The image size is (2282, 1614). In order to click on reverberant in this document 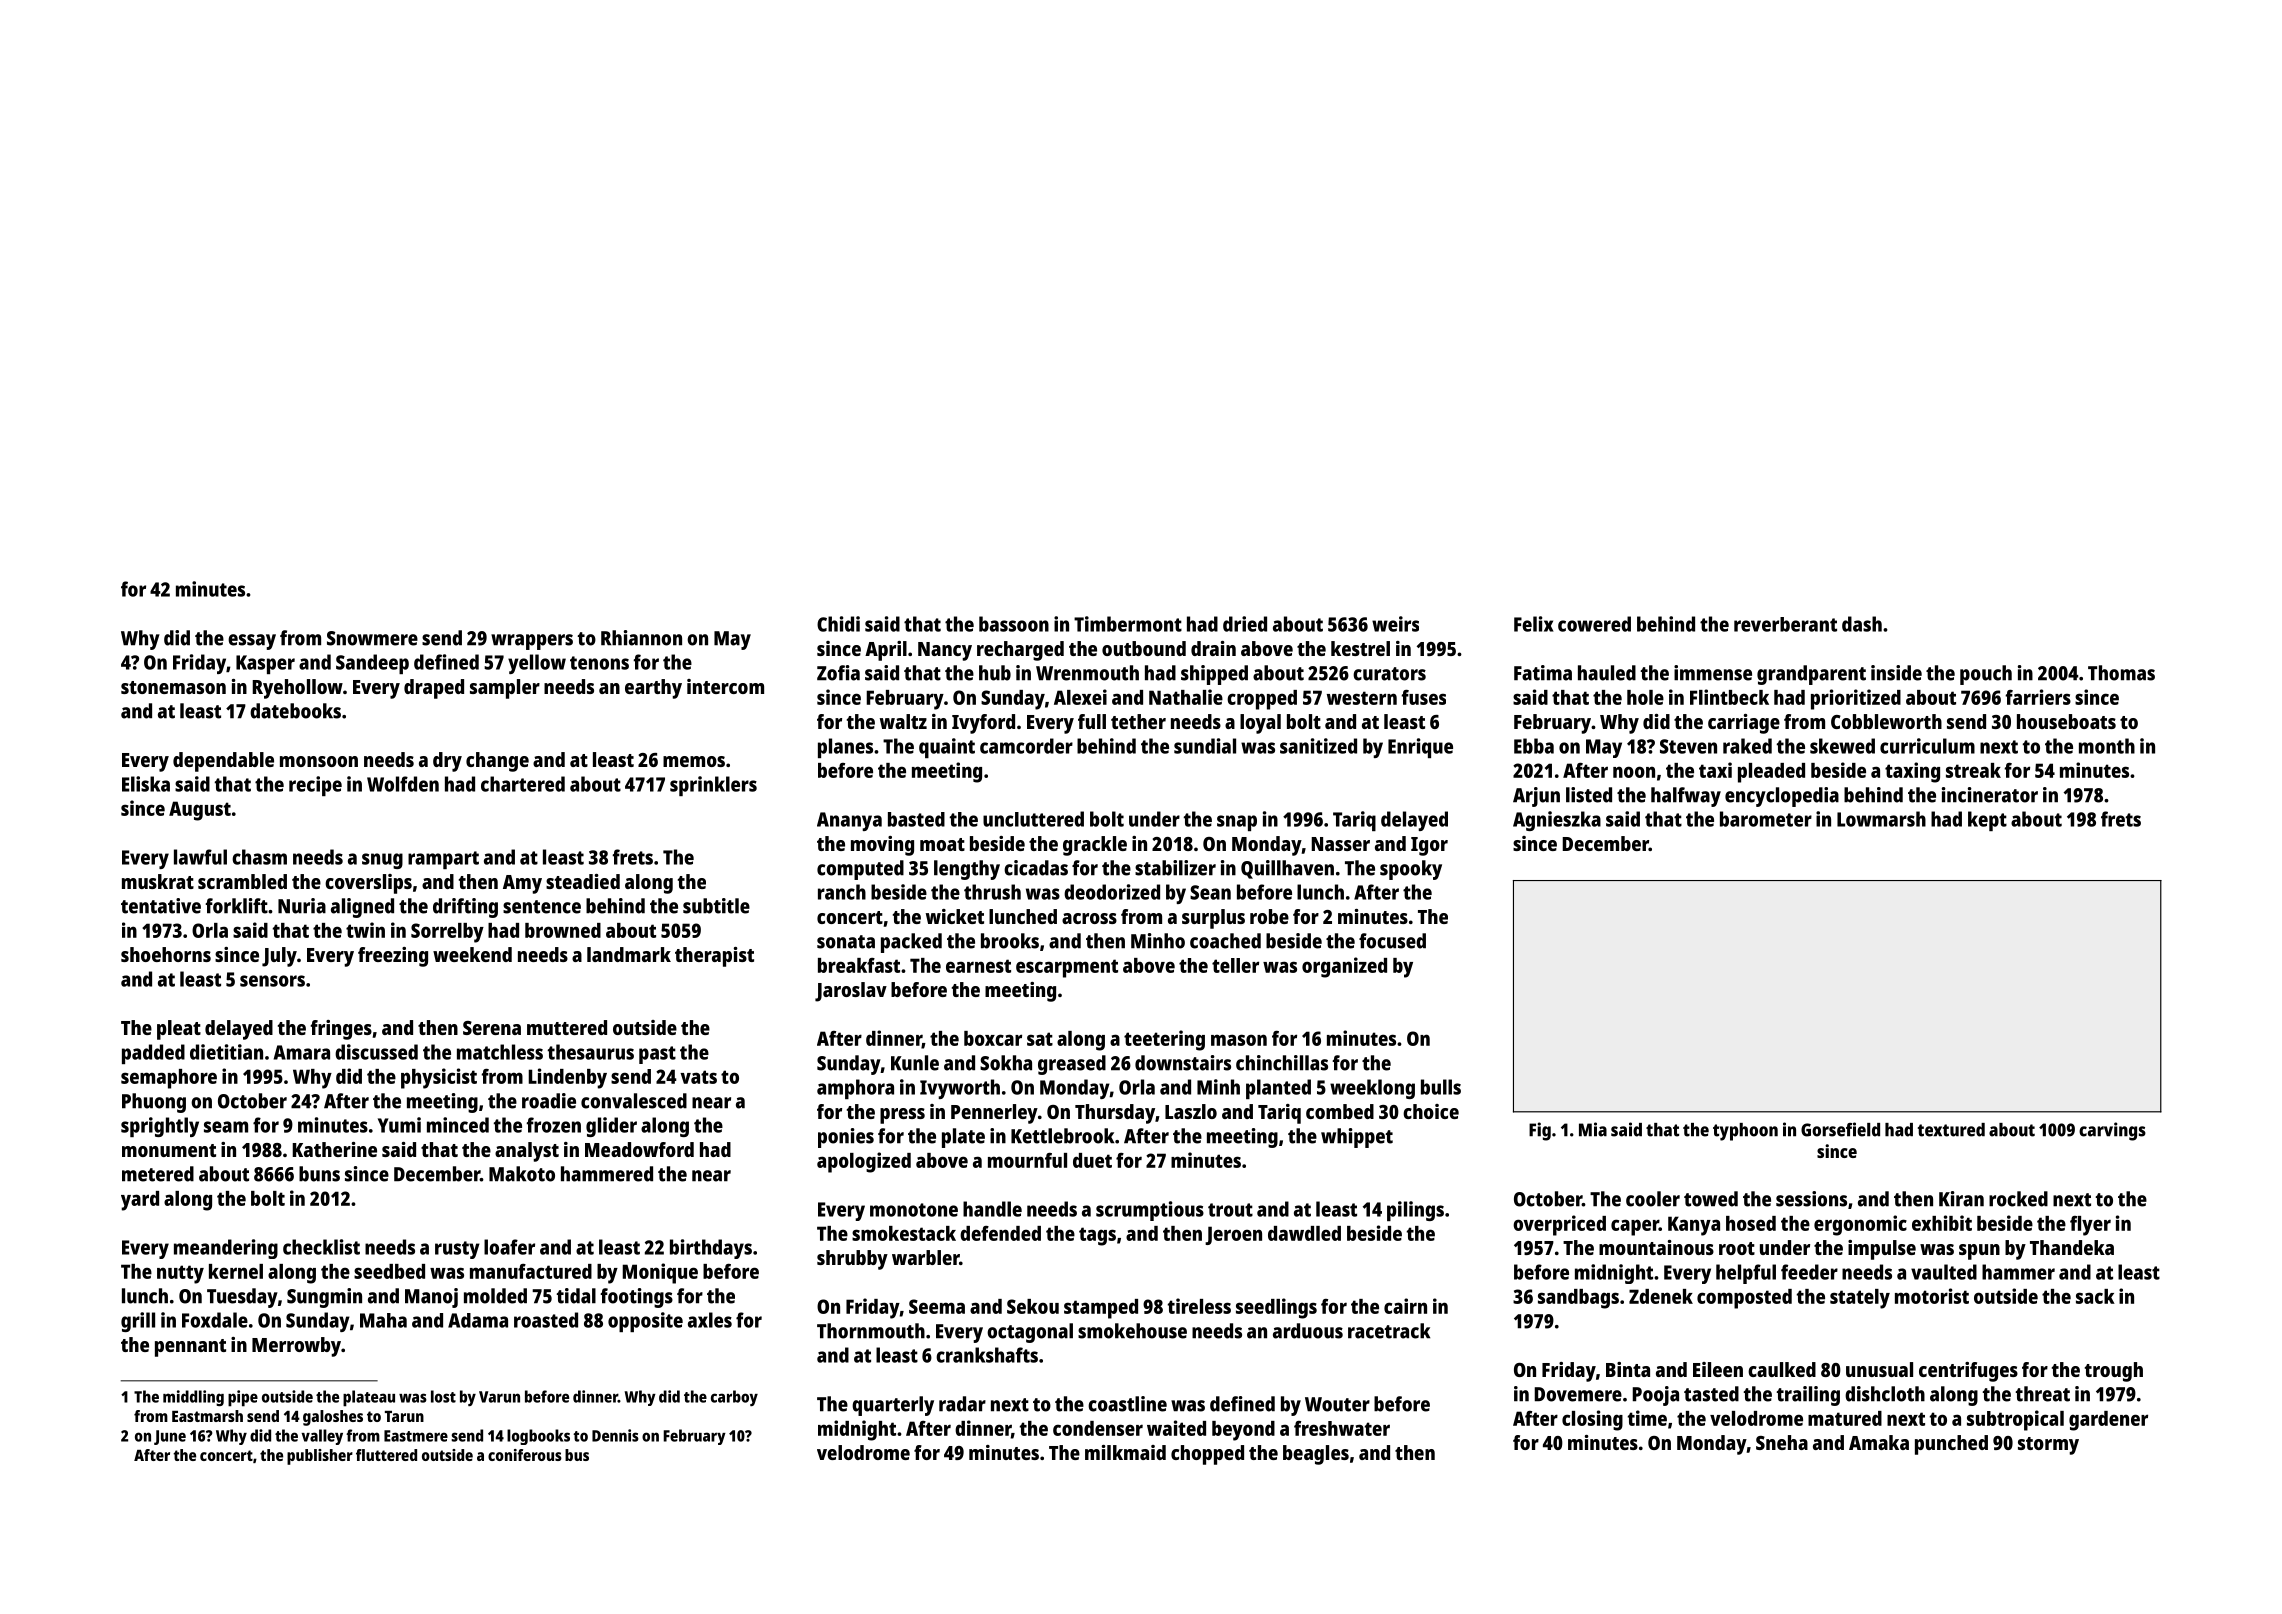, I will do `click(1785, 624)`.
